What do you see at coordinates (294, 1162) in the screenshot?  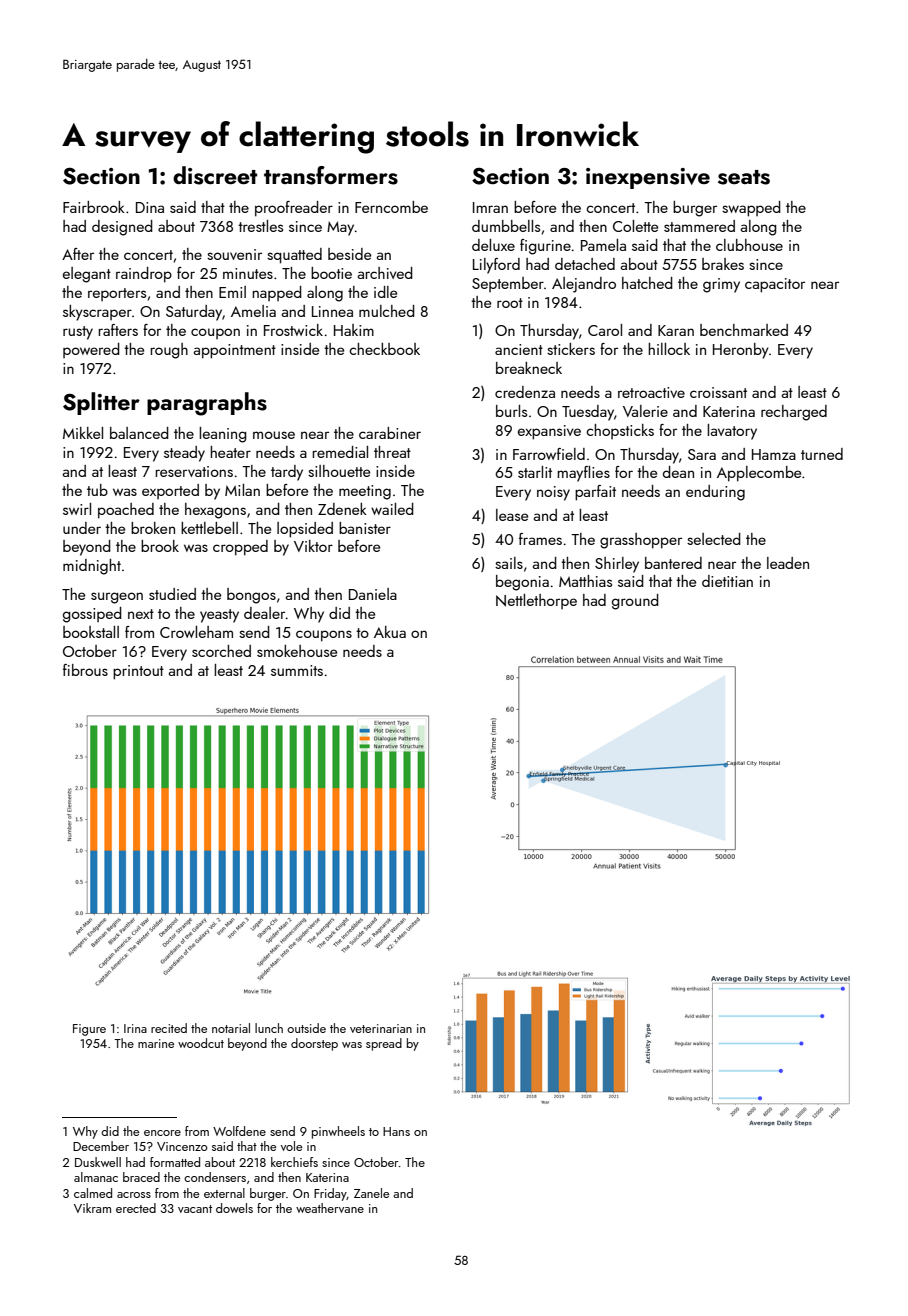 I see `kerchiefs` at bounding box center [294, 1162].
